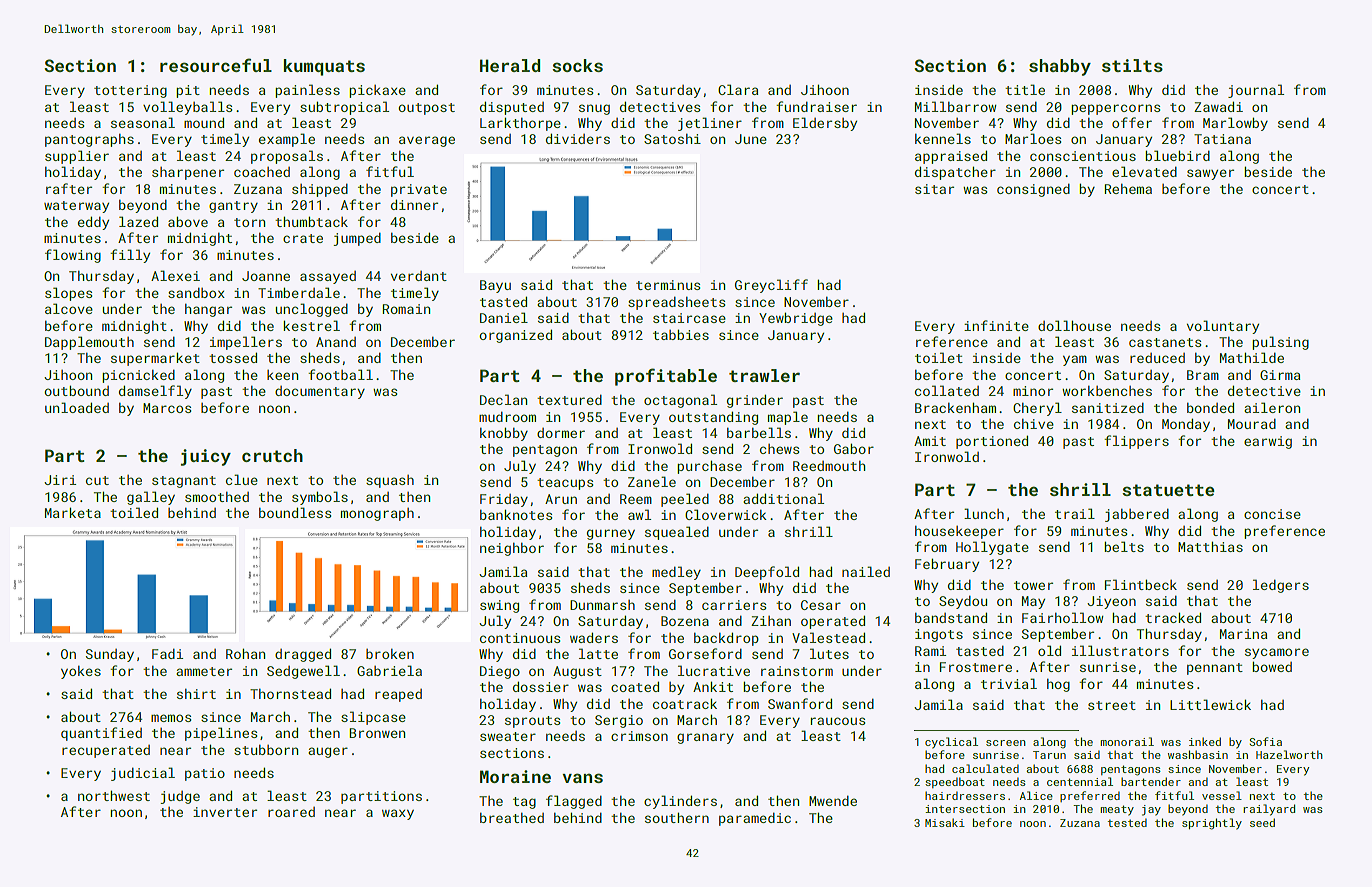 This image has width=1372, height=887. I want to click on stilts, so click(1132, 65).
